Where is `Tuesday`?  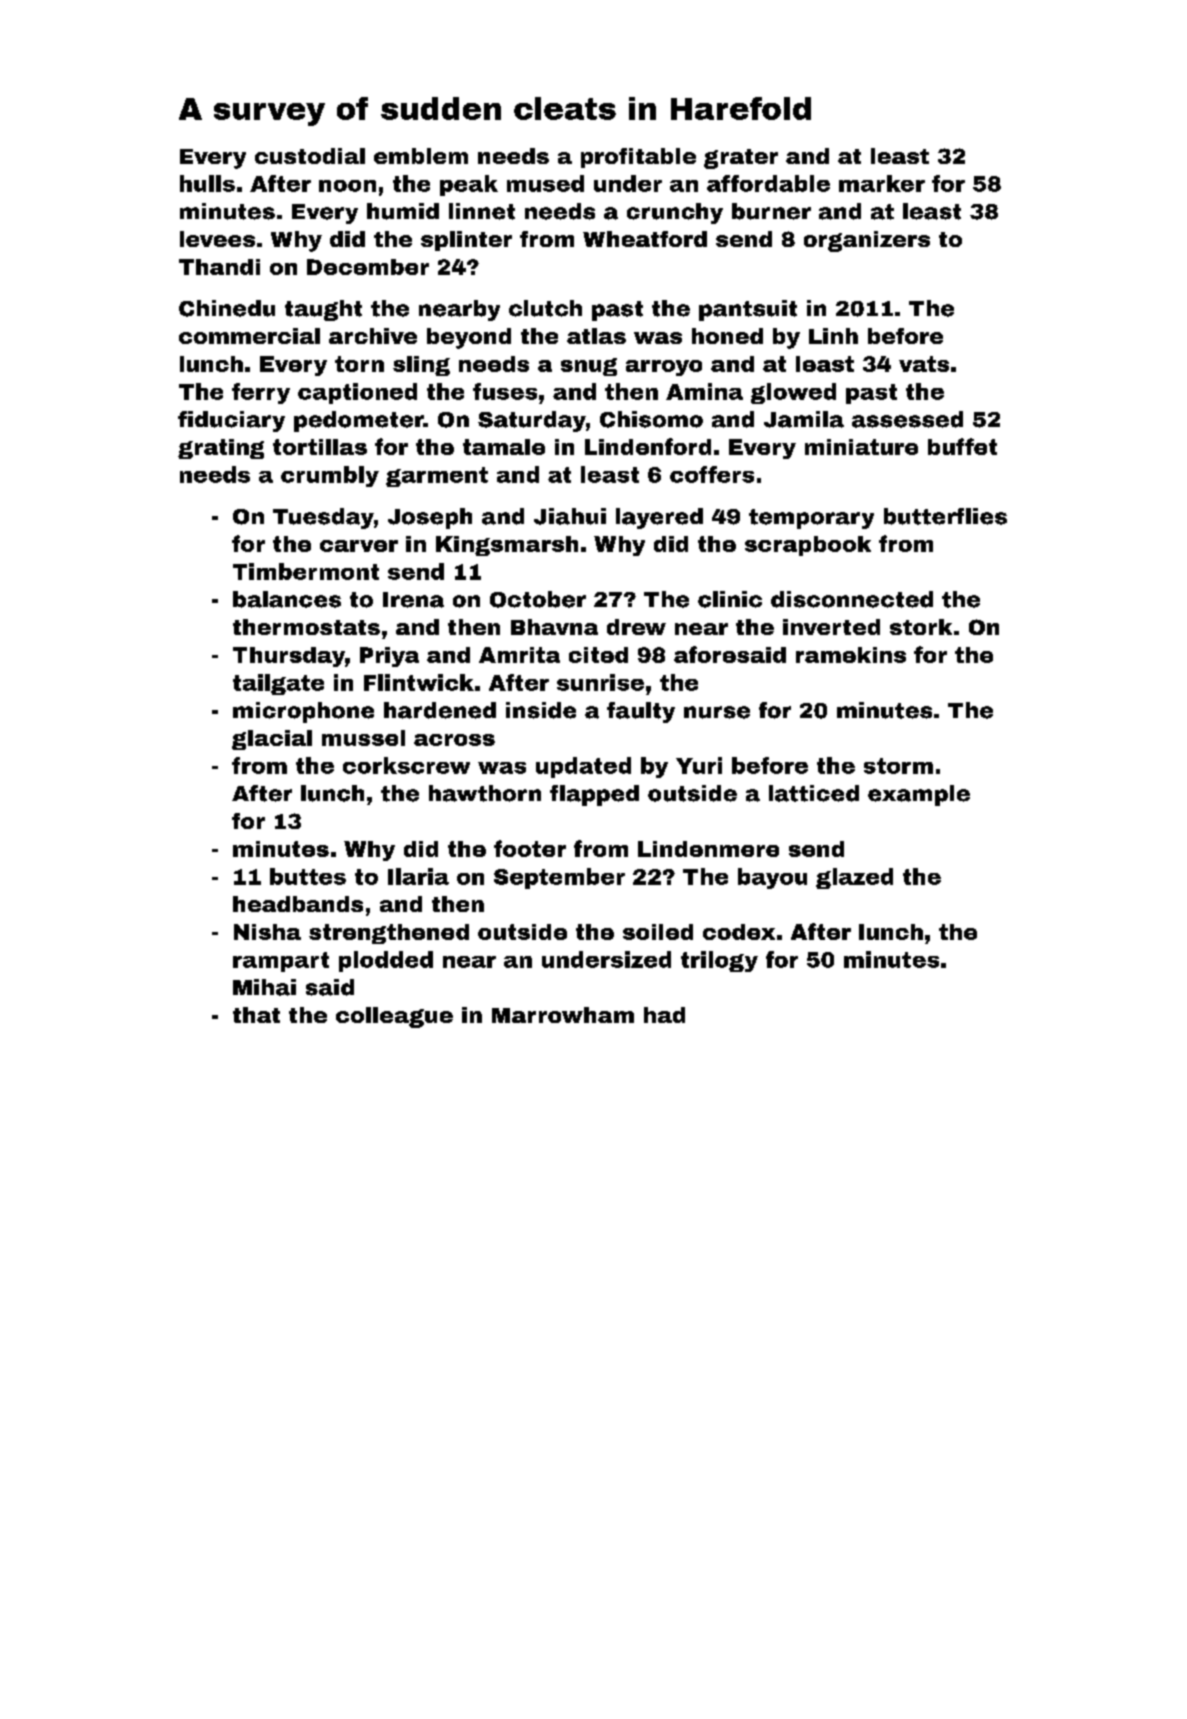 Tuesday is located at coordinates (323, 518).
